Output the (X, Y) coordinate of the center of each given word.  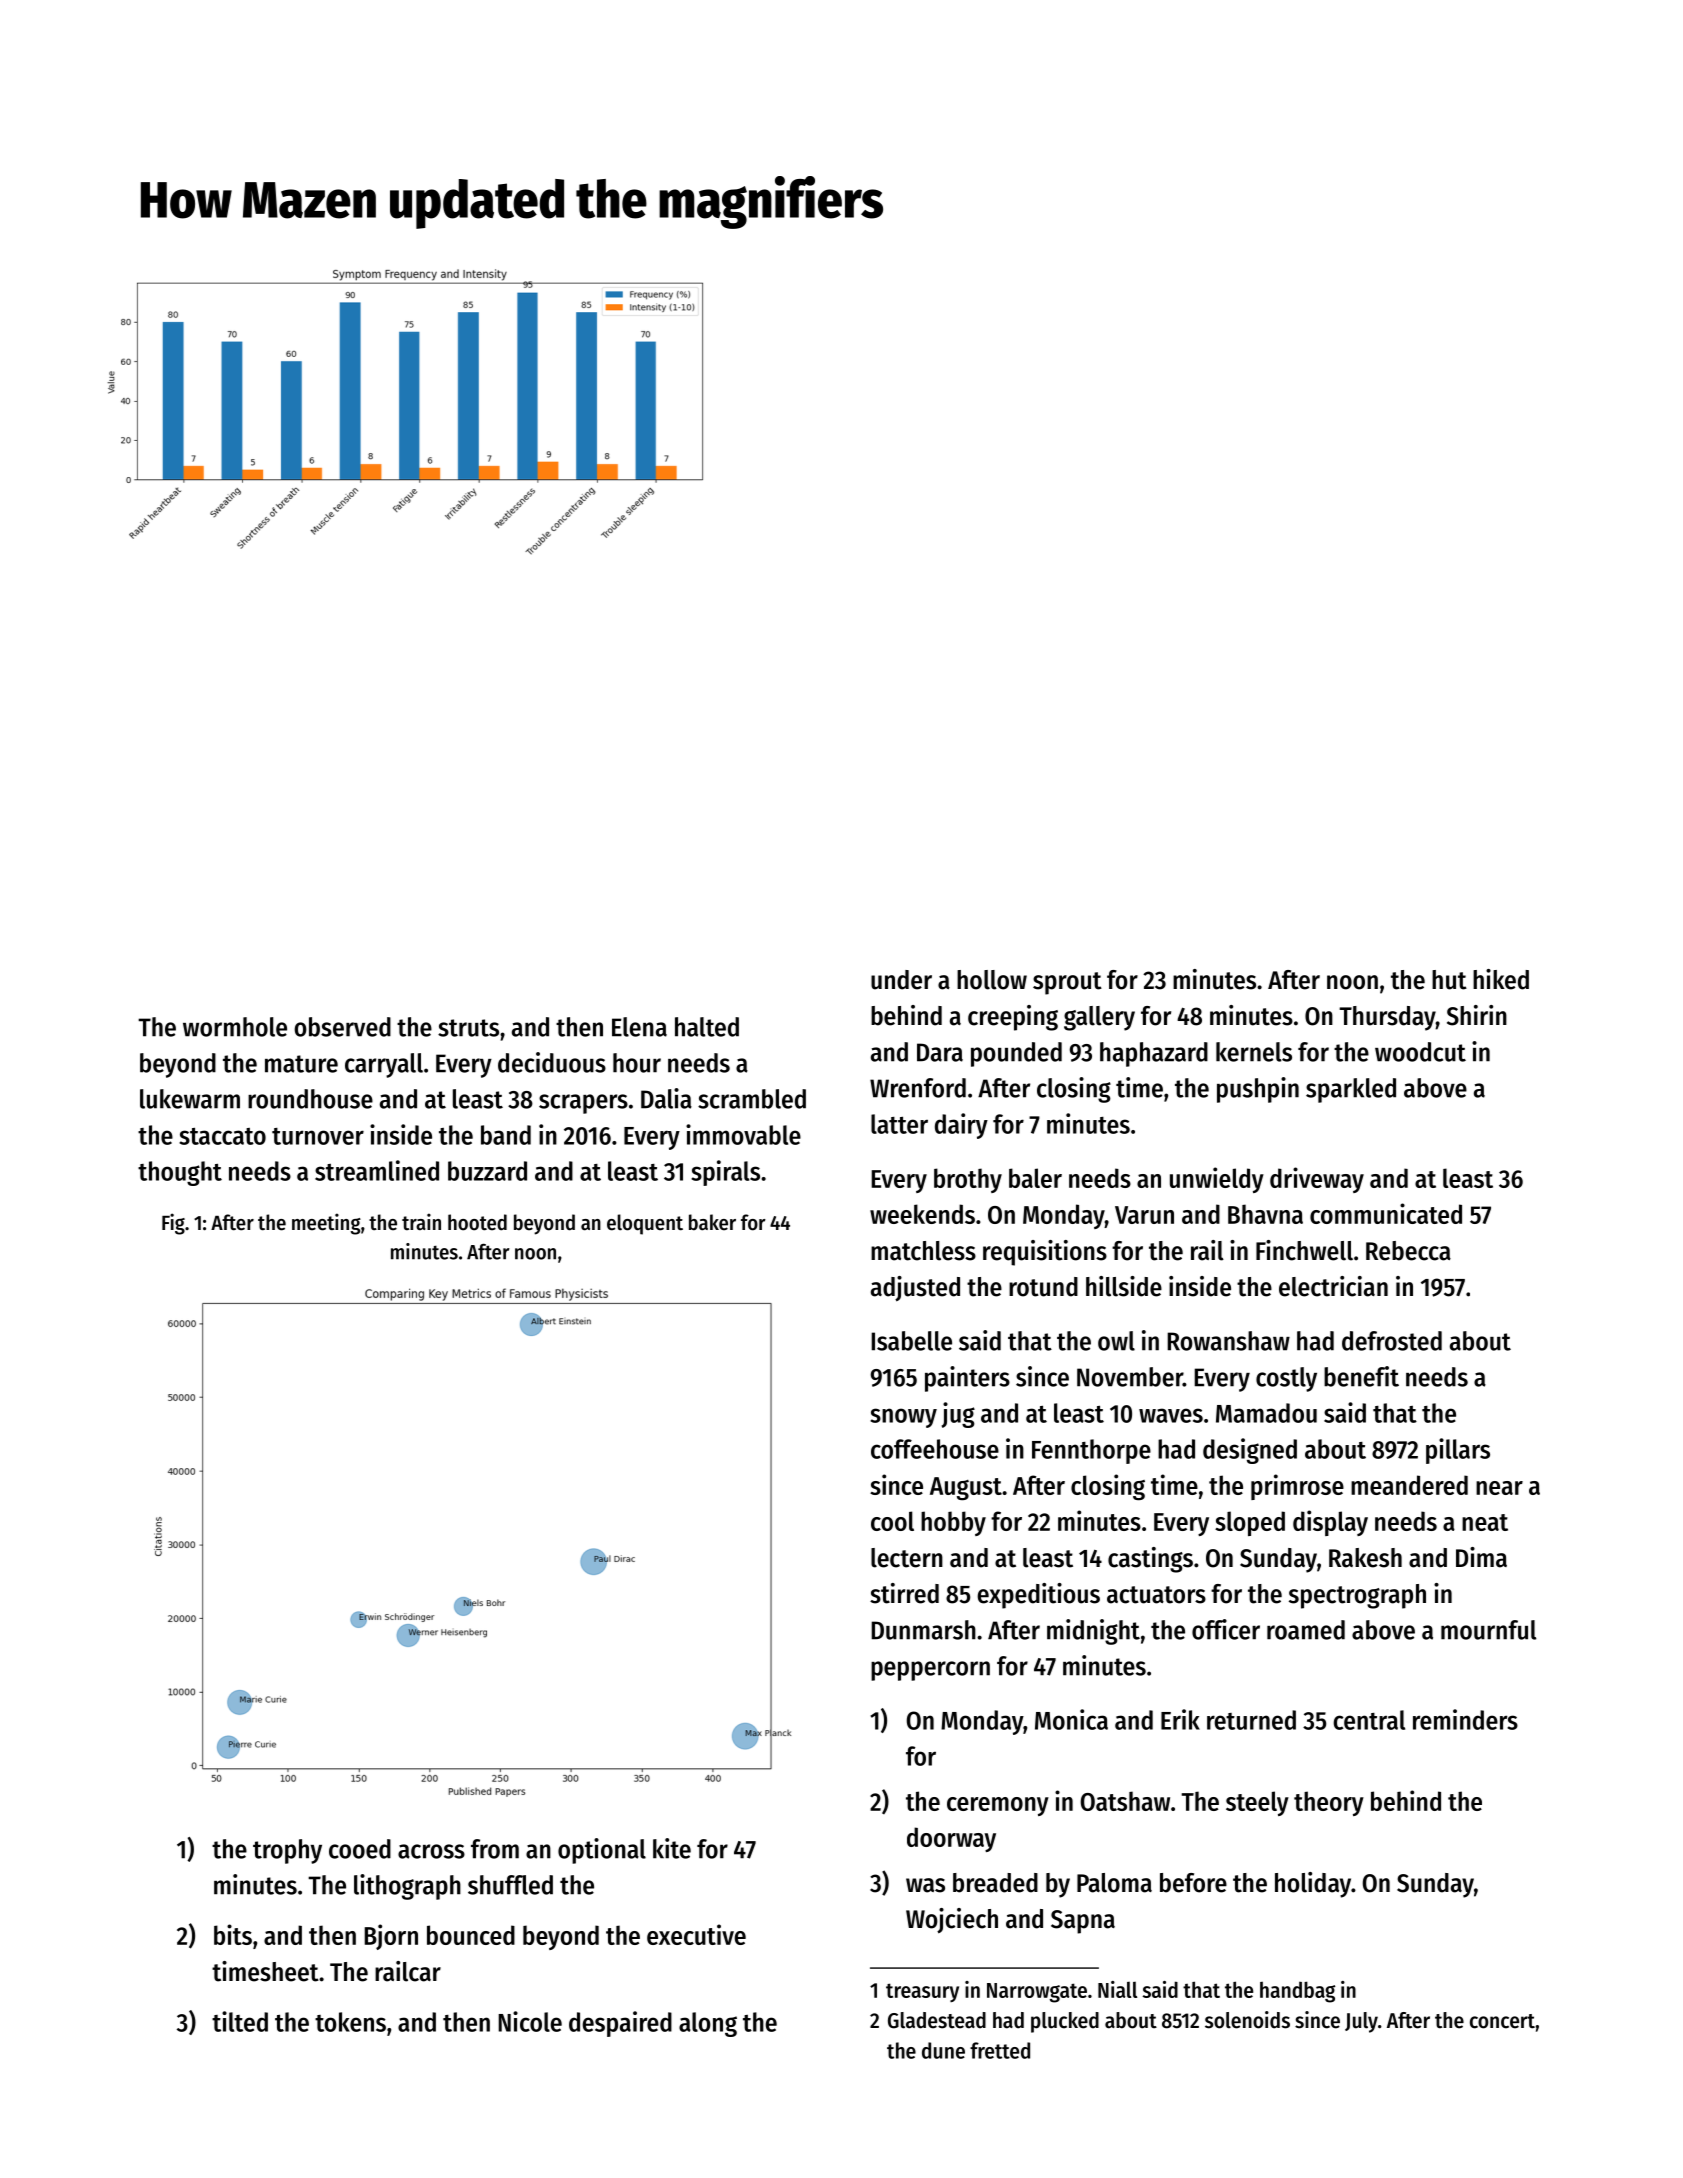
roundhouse (310, 1099)
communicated (1386, 1213)
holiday (1313, 1885)
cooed (360, 1849)
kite (672, 1848)
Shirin (1477, 1015)
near (1499, 1488)
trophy (287, 1851)
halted (707, 1027)
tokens (350, 2022)
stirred (904, 1593)
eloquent (645, 1224)
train (421, 1222)
